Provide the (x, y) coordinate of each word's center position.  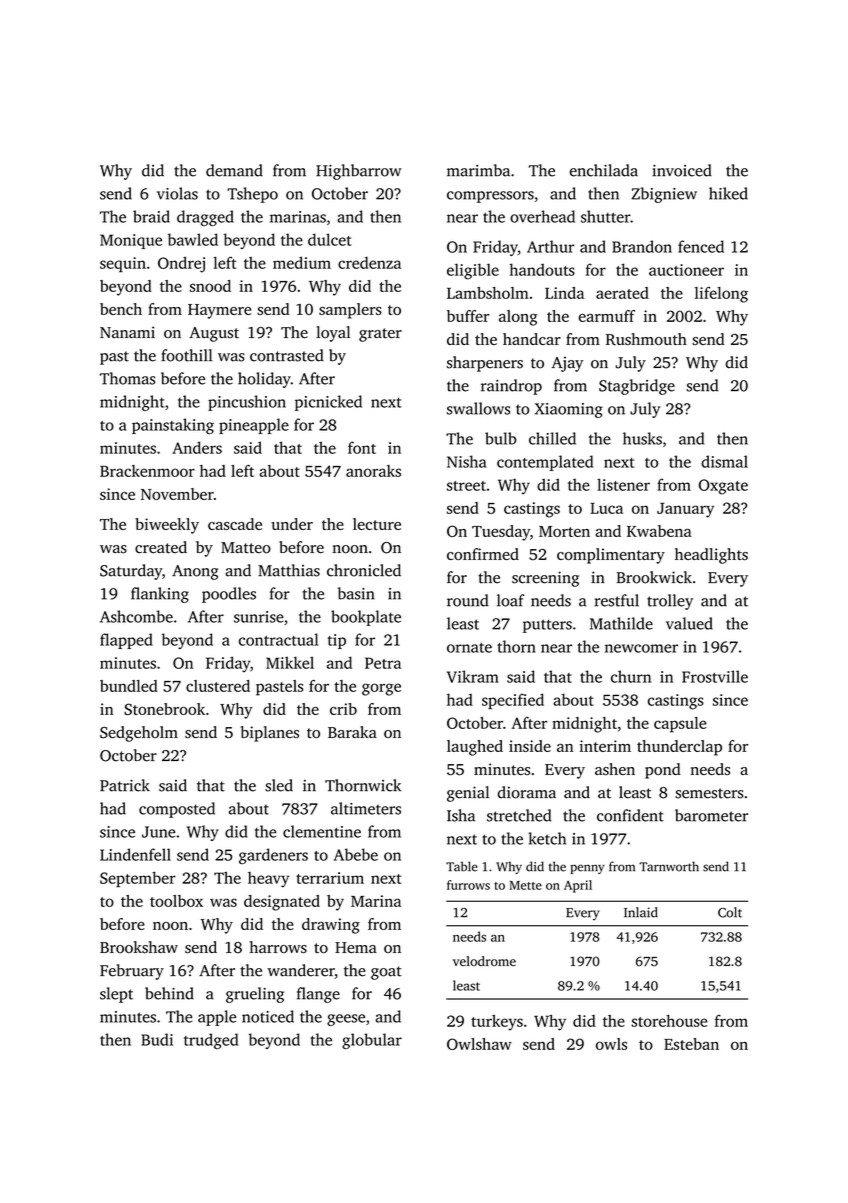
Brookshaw (139, 947)
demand (234, 170)
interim (605, 746)
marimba (478, 170)
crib (343, 709)
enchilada (604, 170)
